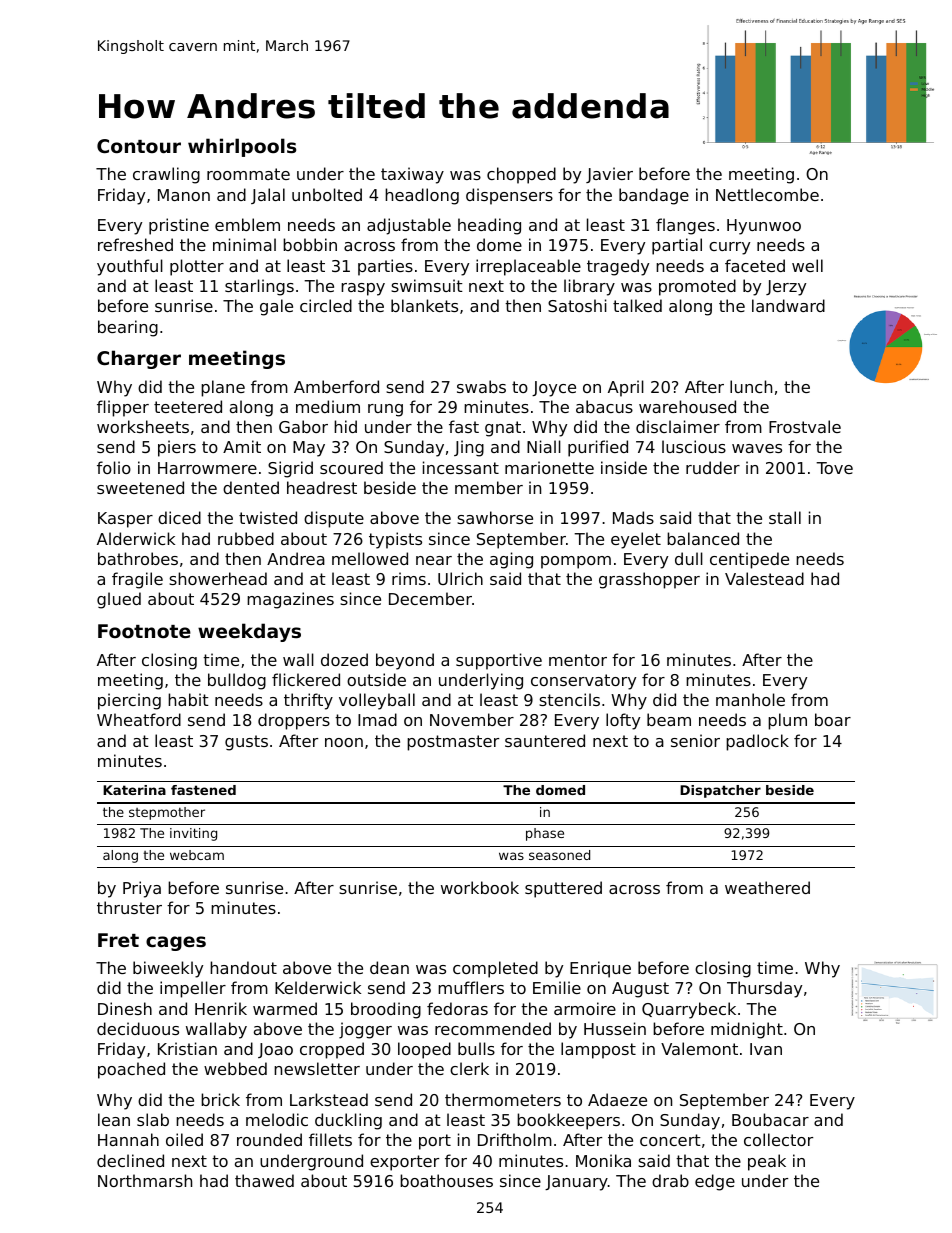 The width and height of the screenshot is (952, 1233). I want to click on edge, so click(715, 1182).
